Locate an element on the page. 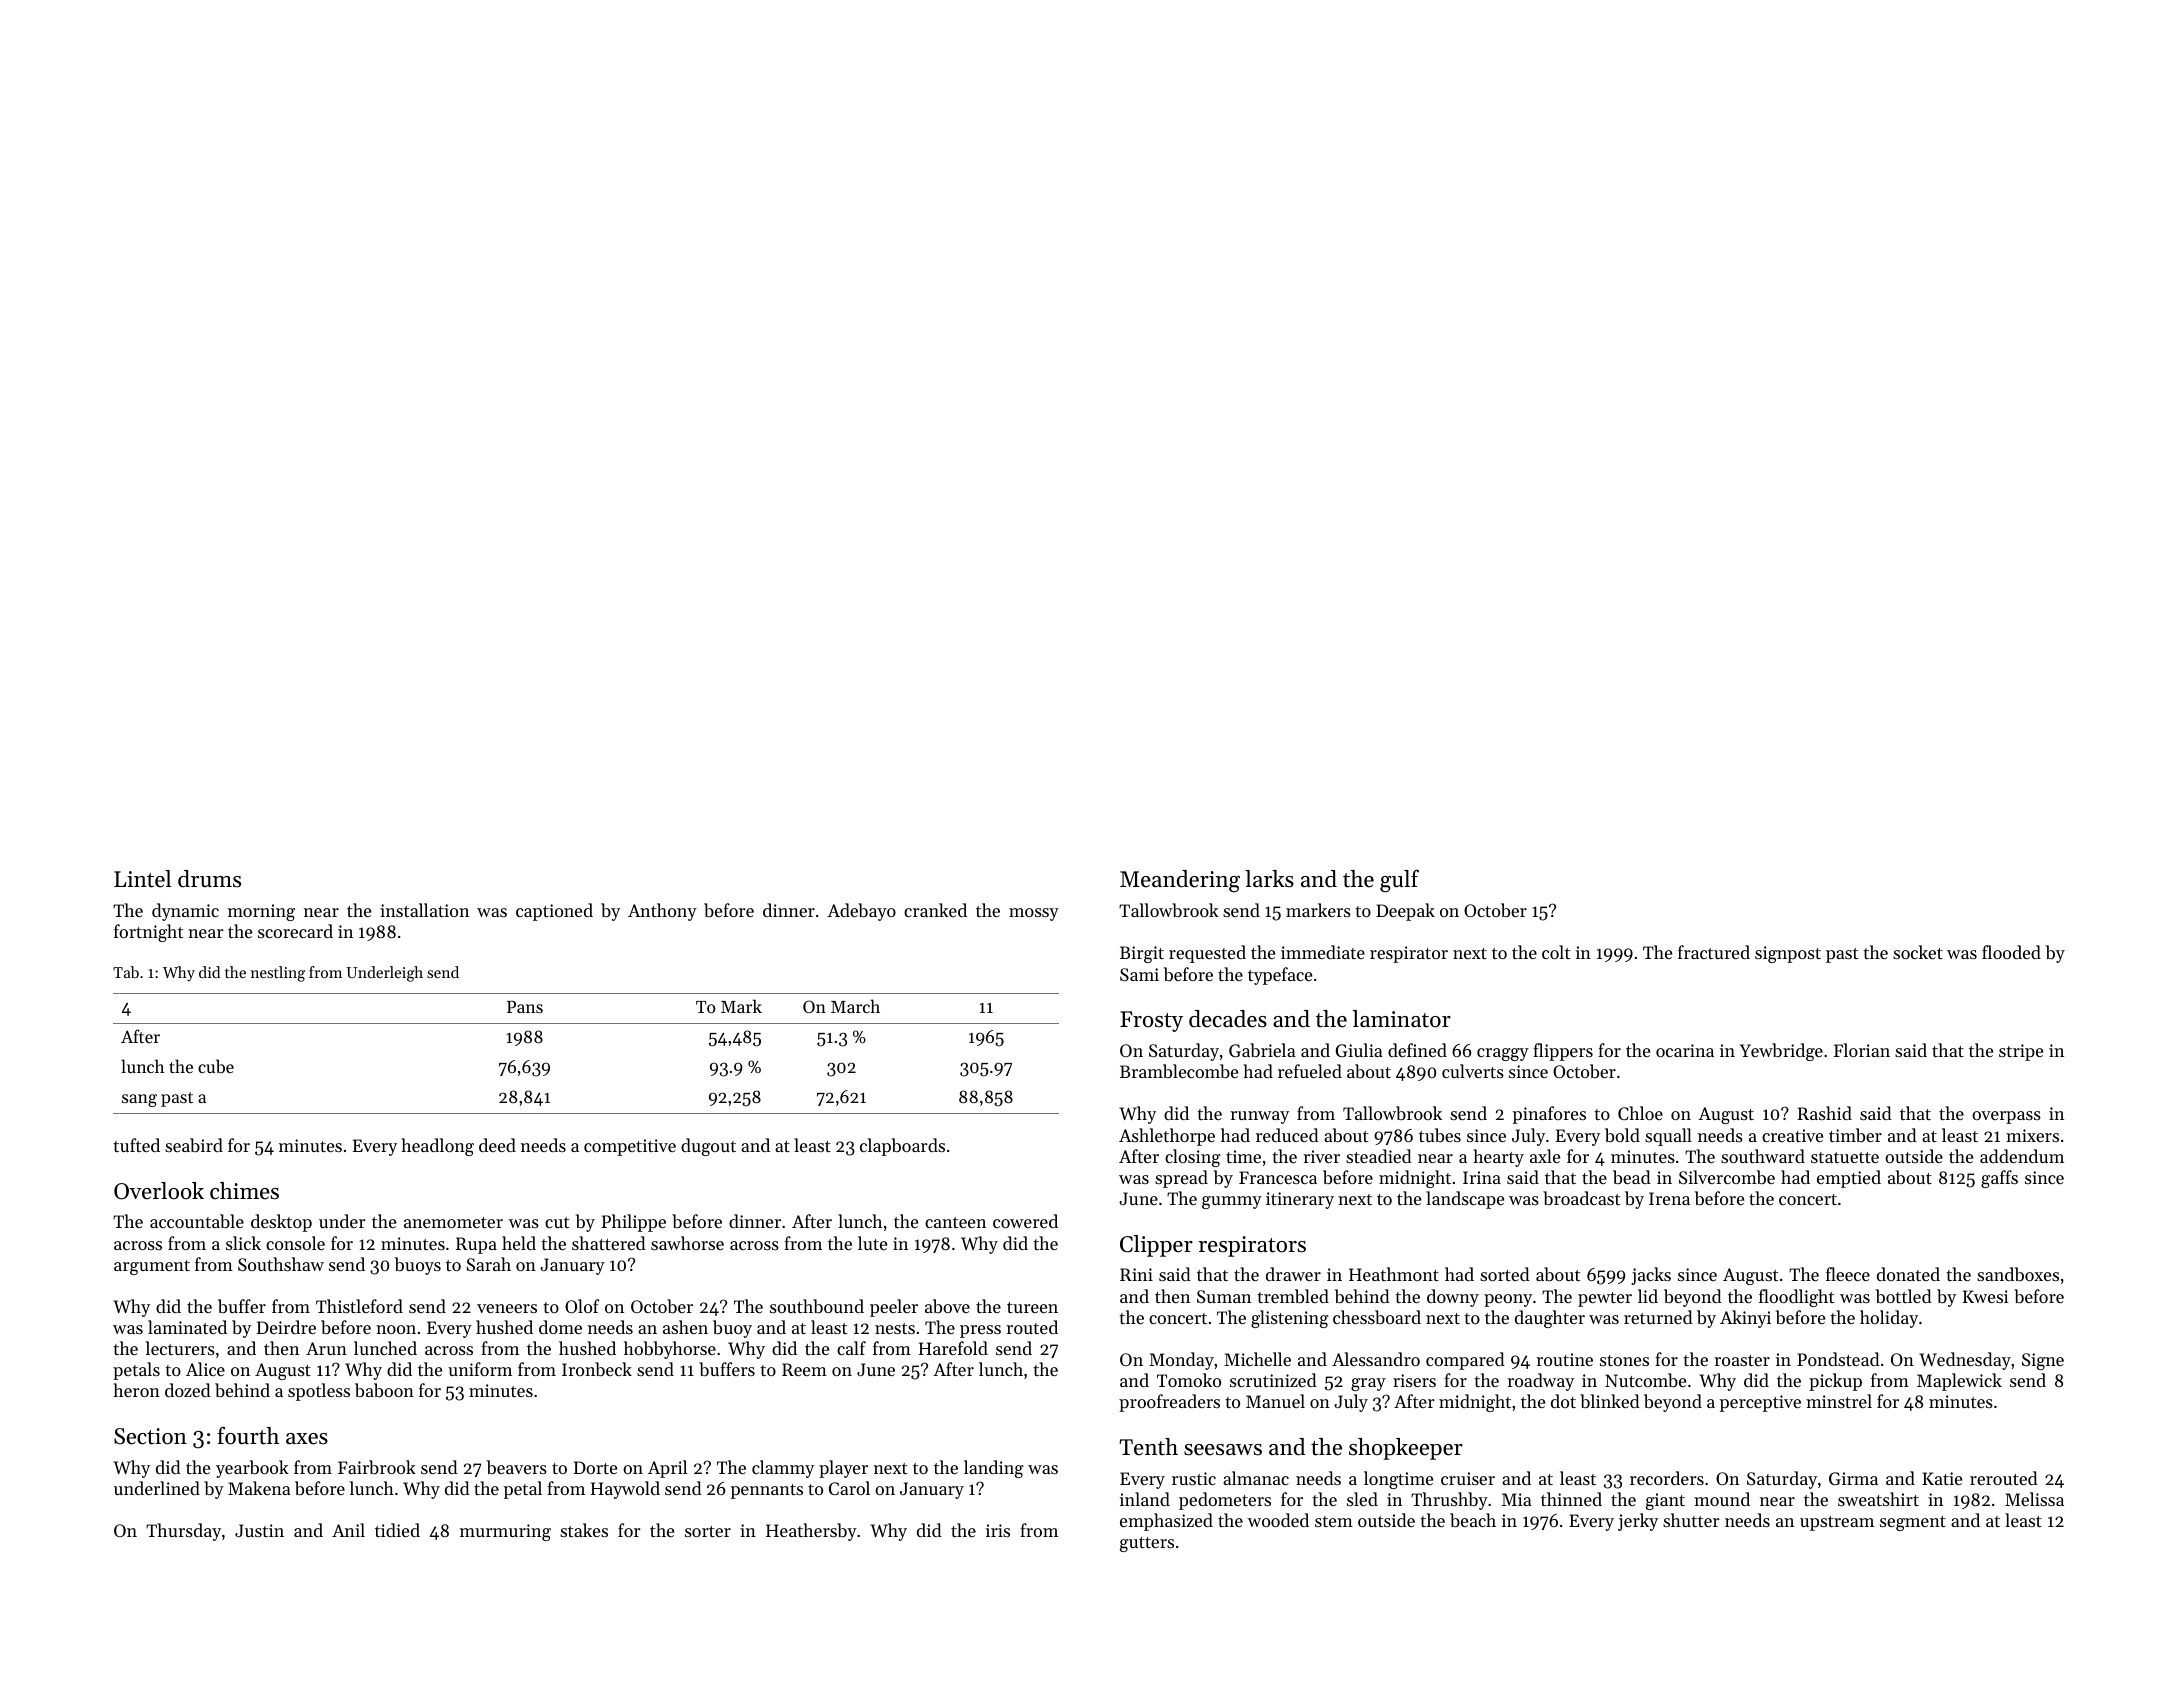 This page has height=1683, width=2178. flippers is located at coordinates (1563, 1052).
